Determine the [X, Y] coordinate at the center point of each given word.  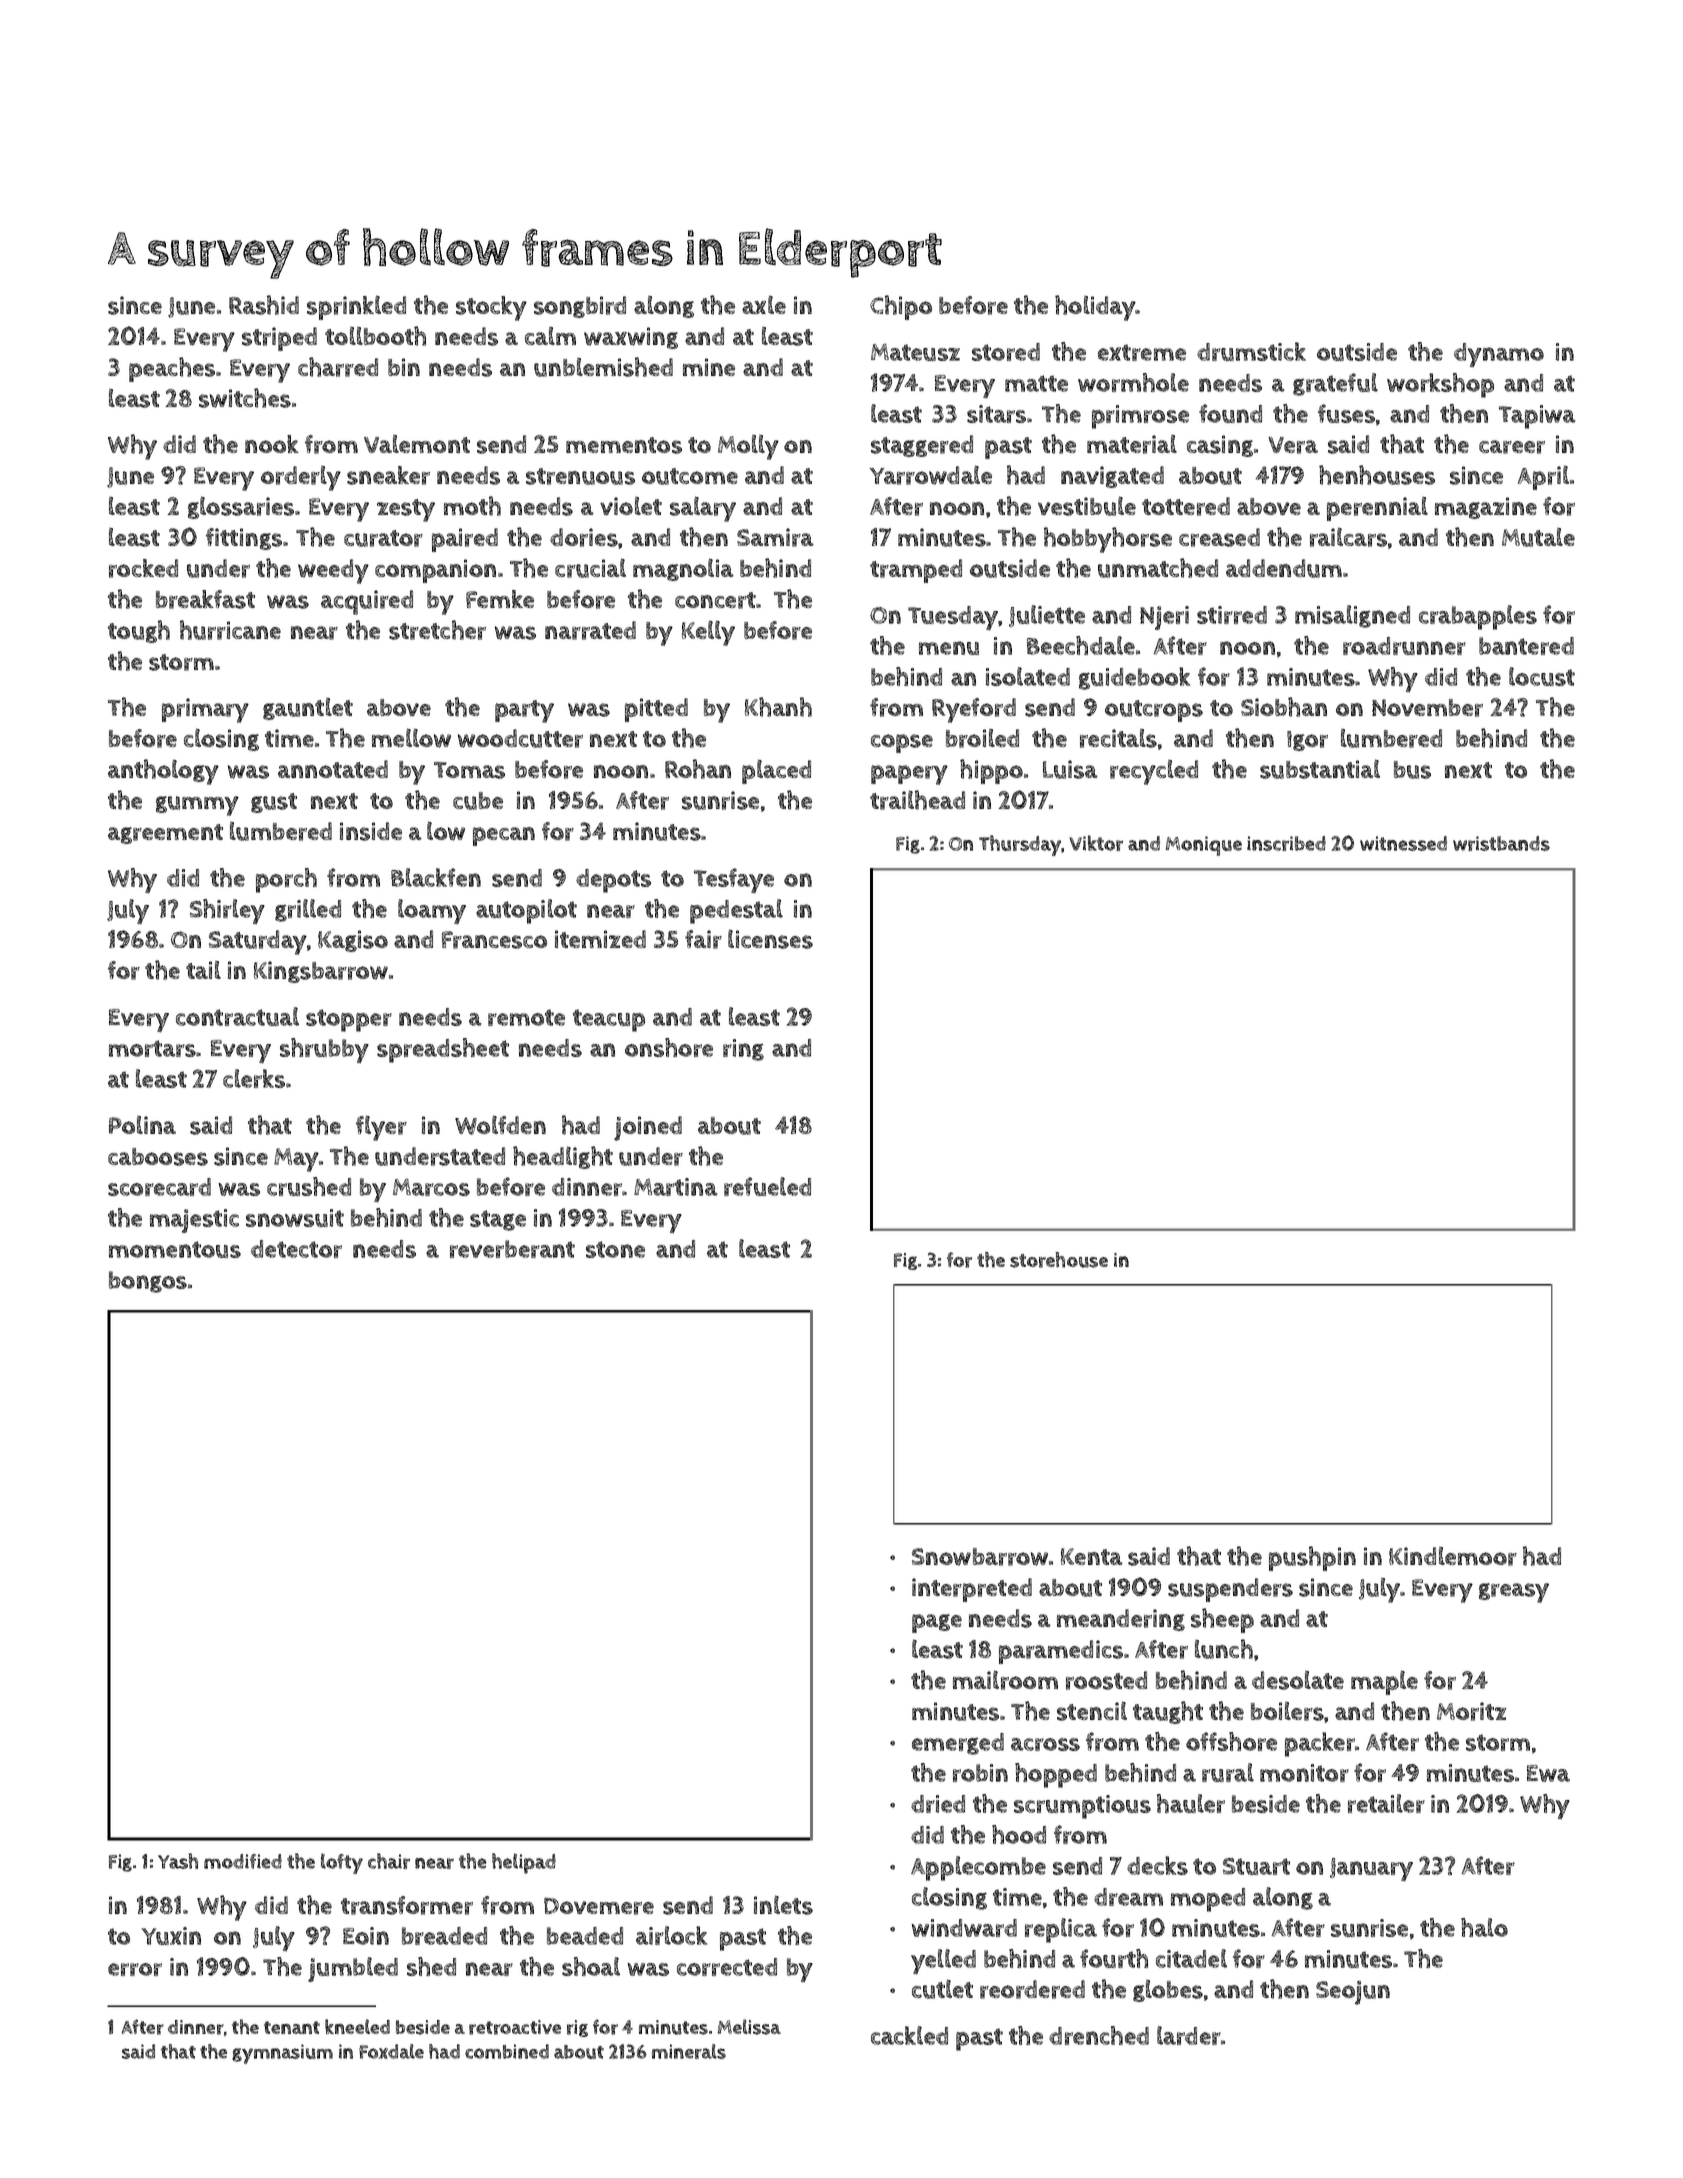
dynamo [1499, 355]
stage [498, 1220]
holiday [1095, 308]
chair [389, 1861]
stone [615, 1249]
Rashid [264, 305]
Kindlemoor [1453, 1556]
